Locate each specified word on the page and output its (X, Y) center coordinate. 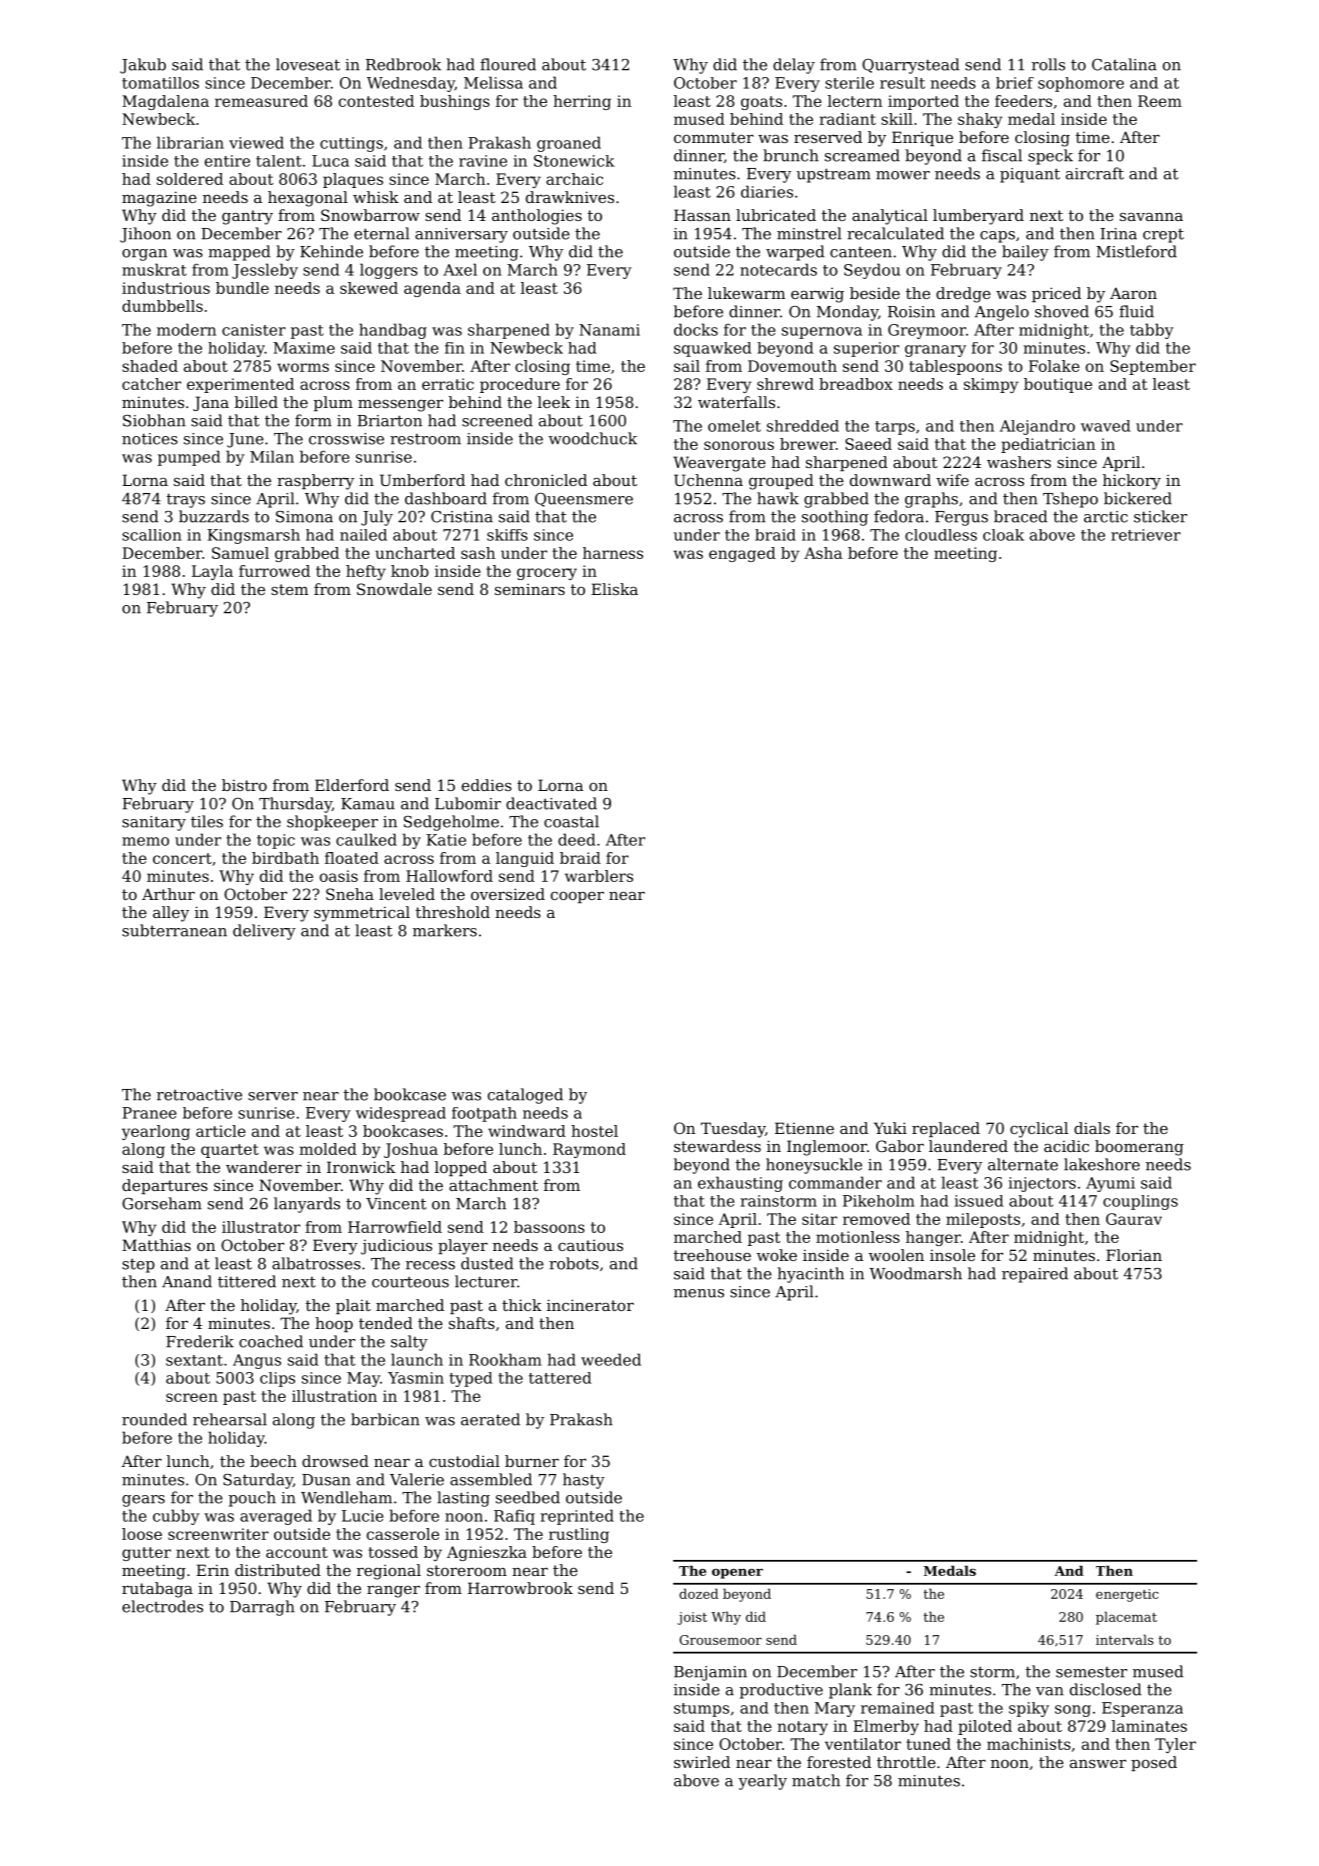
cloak (1003, 535)
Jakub (143, 66)
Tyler (1175, 1745)
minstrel (809, 233)
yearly (763, 1782)
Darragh (262, 1608)
